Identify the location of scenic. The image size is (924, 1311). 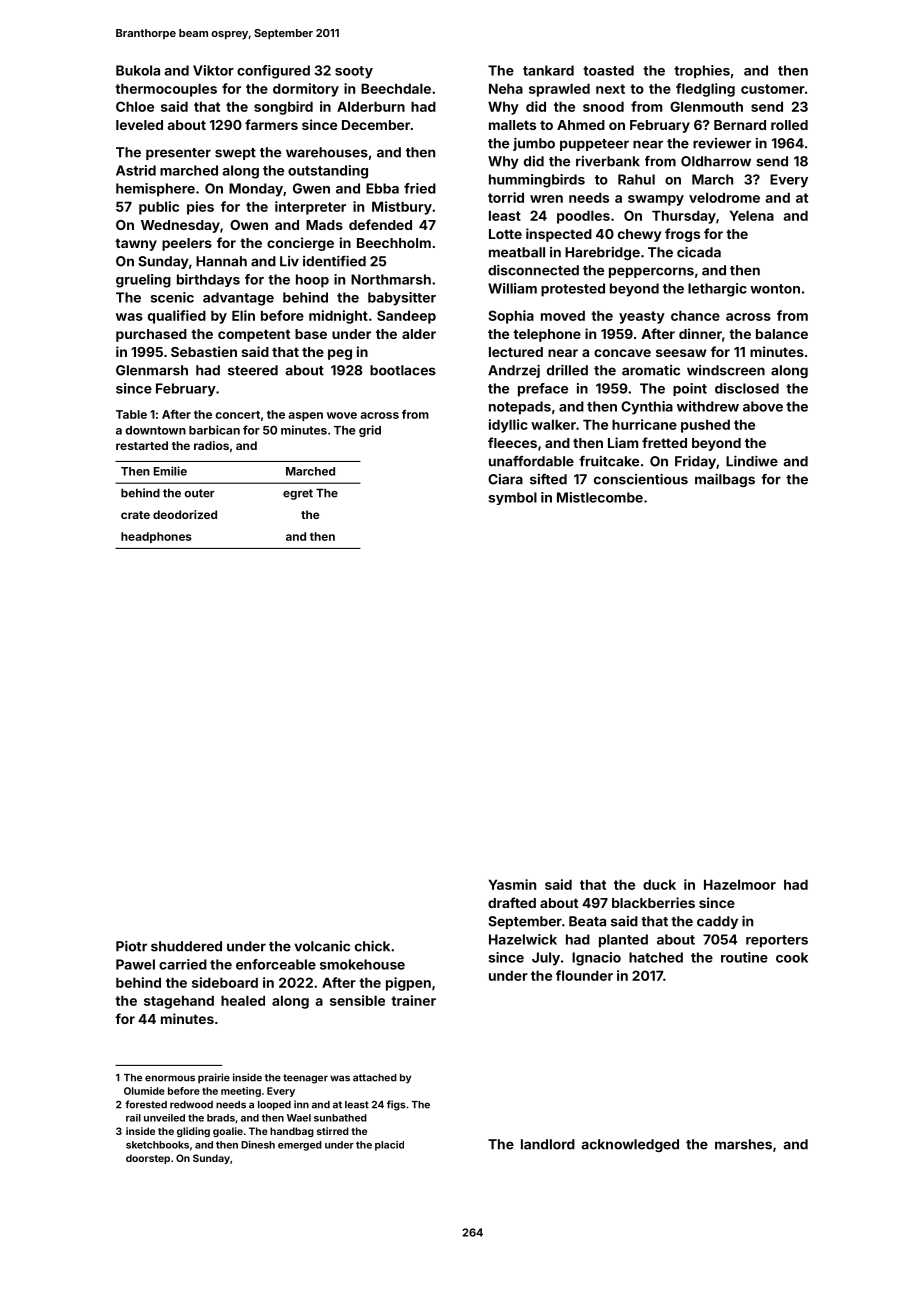
(172, 297).
